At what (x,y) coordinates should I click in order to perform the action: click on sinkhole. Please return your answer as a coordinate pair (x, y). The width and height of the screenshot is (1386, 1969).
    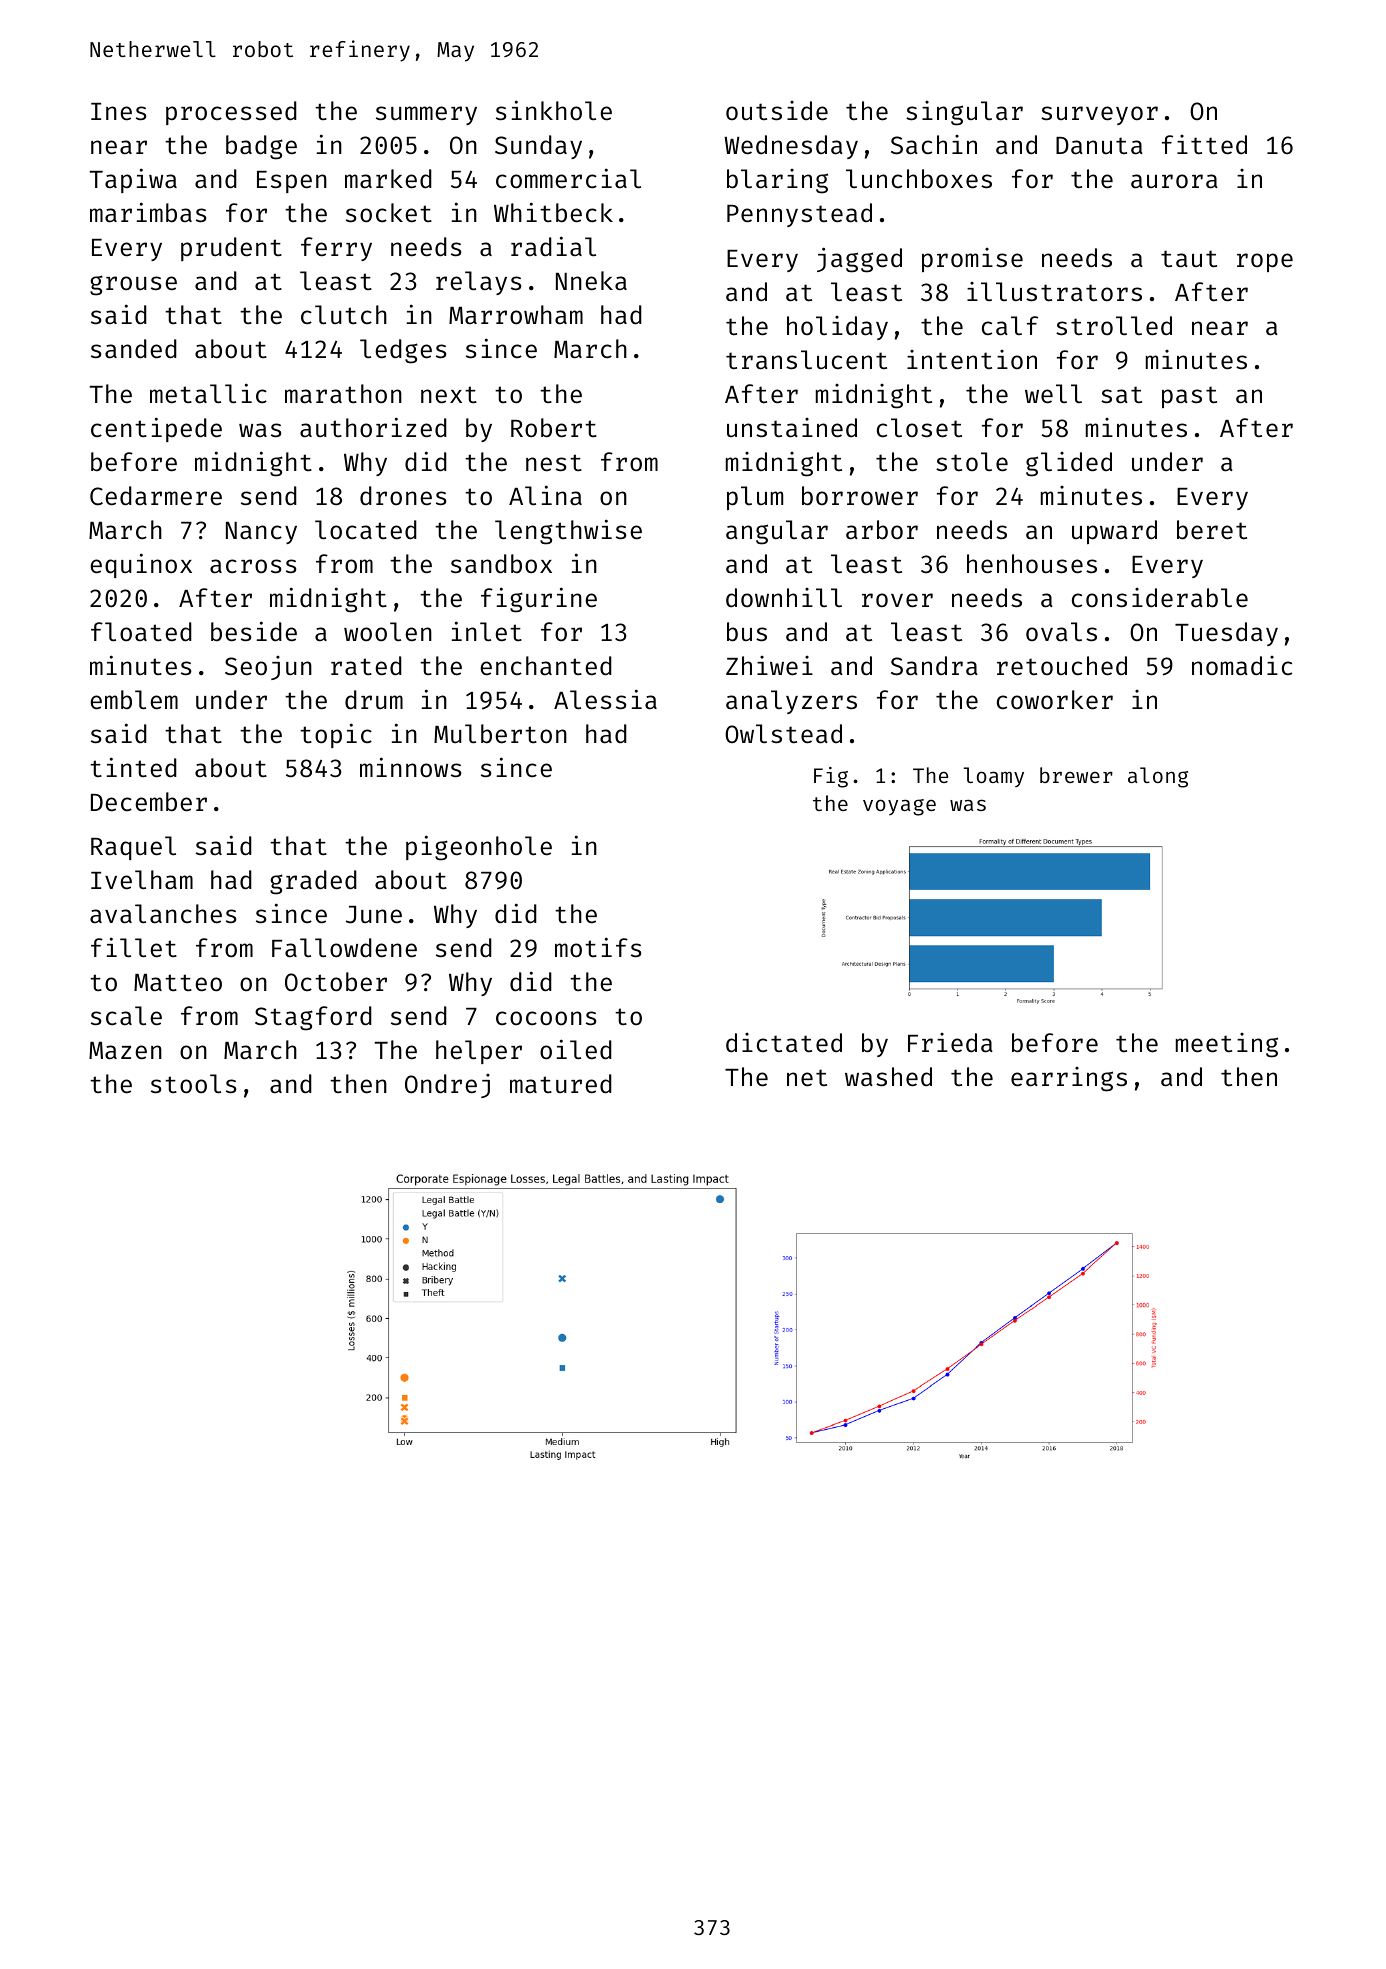
    Looking at the image, I should click on (554, 110).
